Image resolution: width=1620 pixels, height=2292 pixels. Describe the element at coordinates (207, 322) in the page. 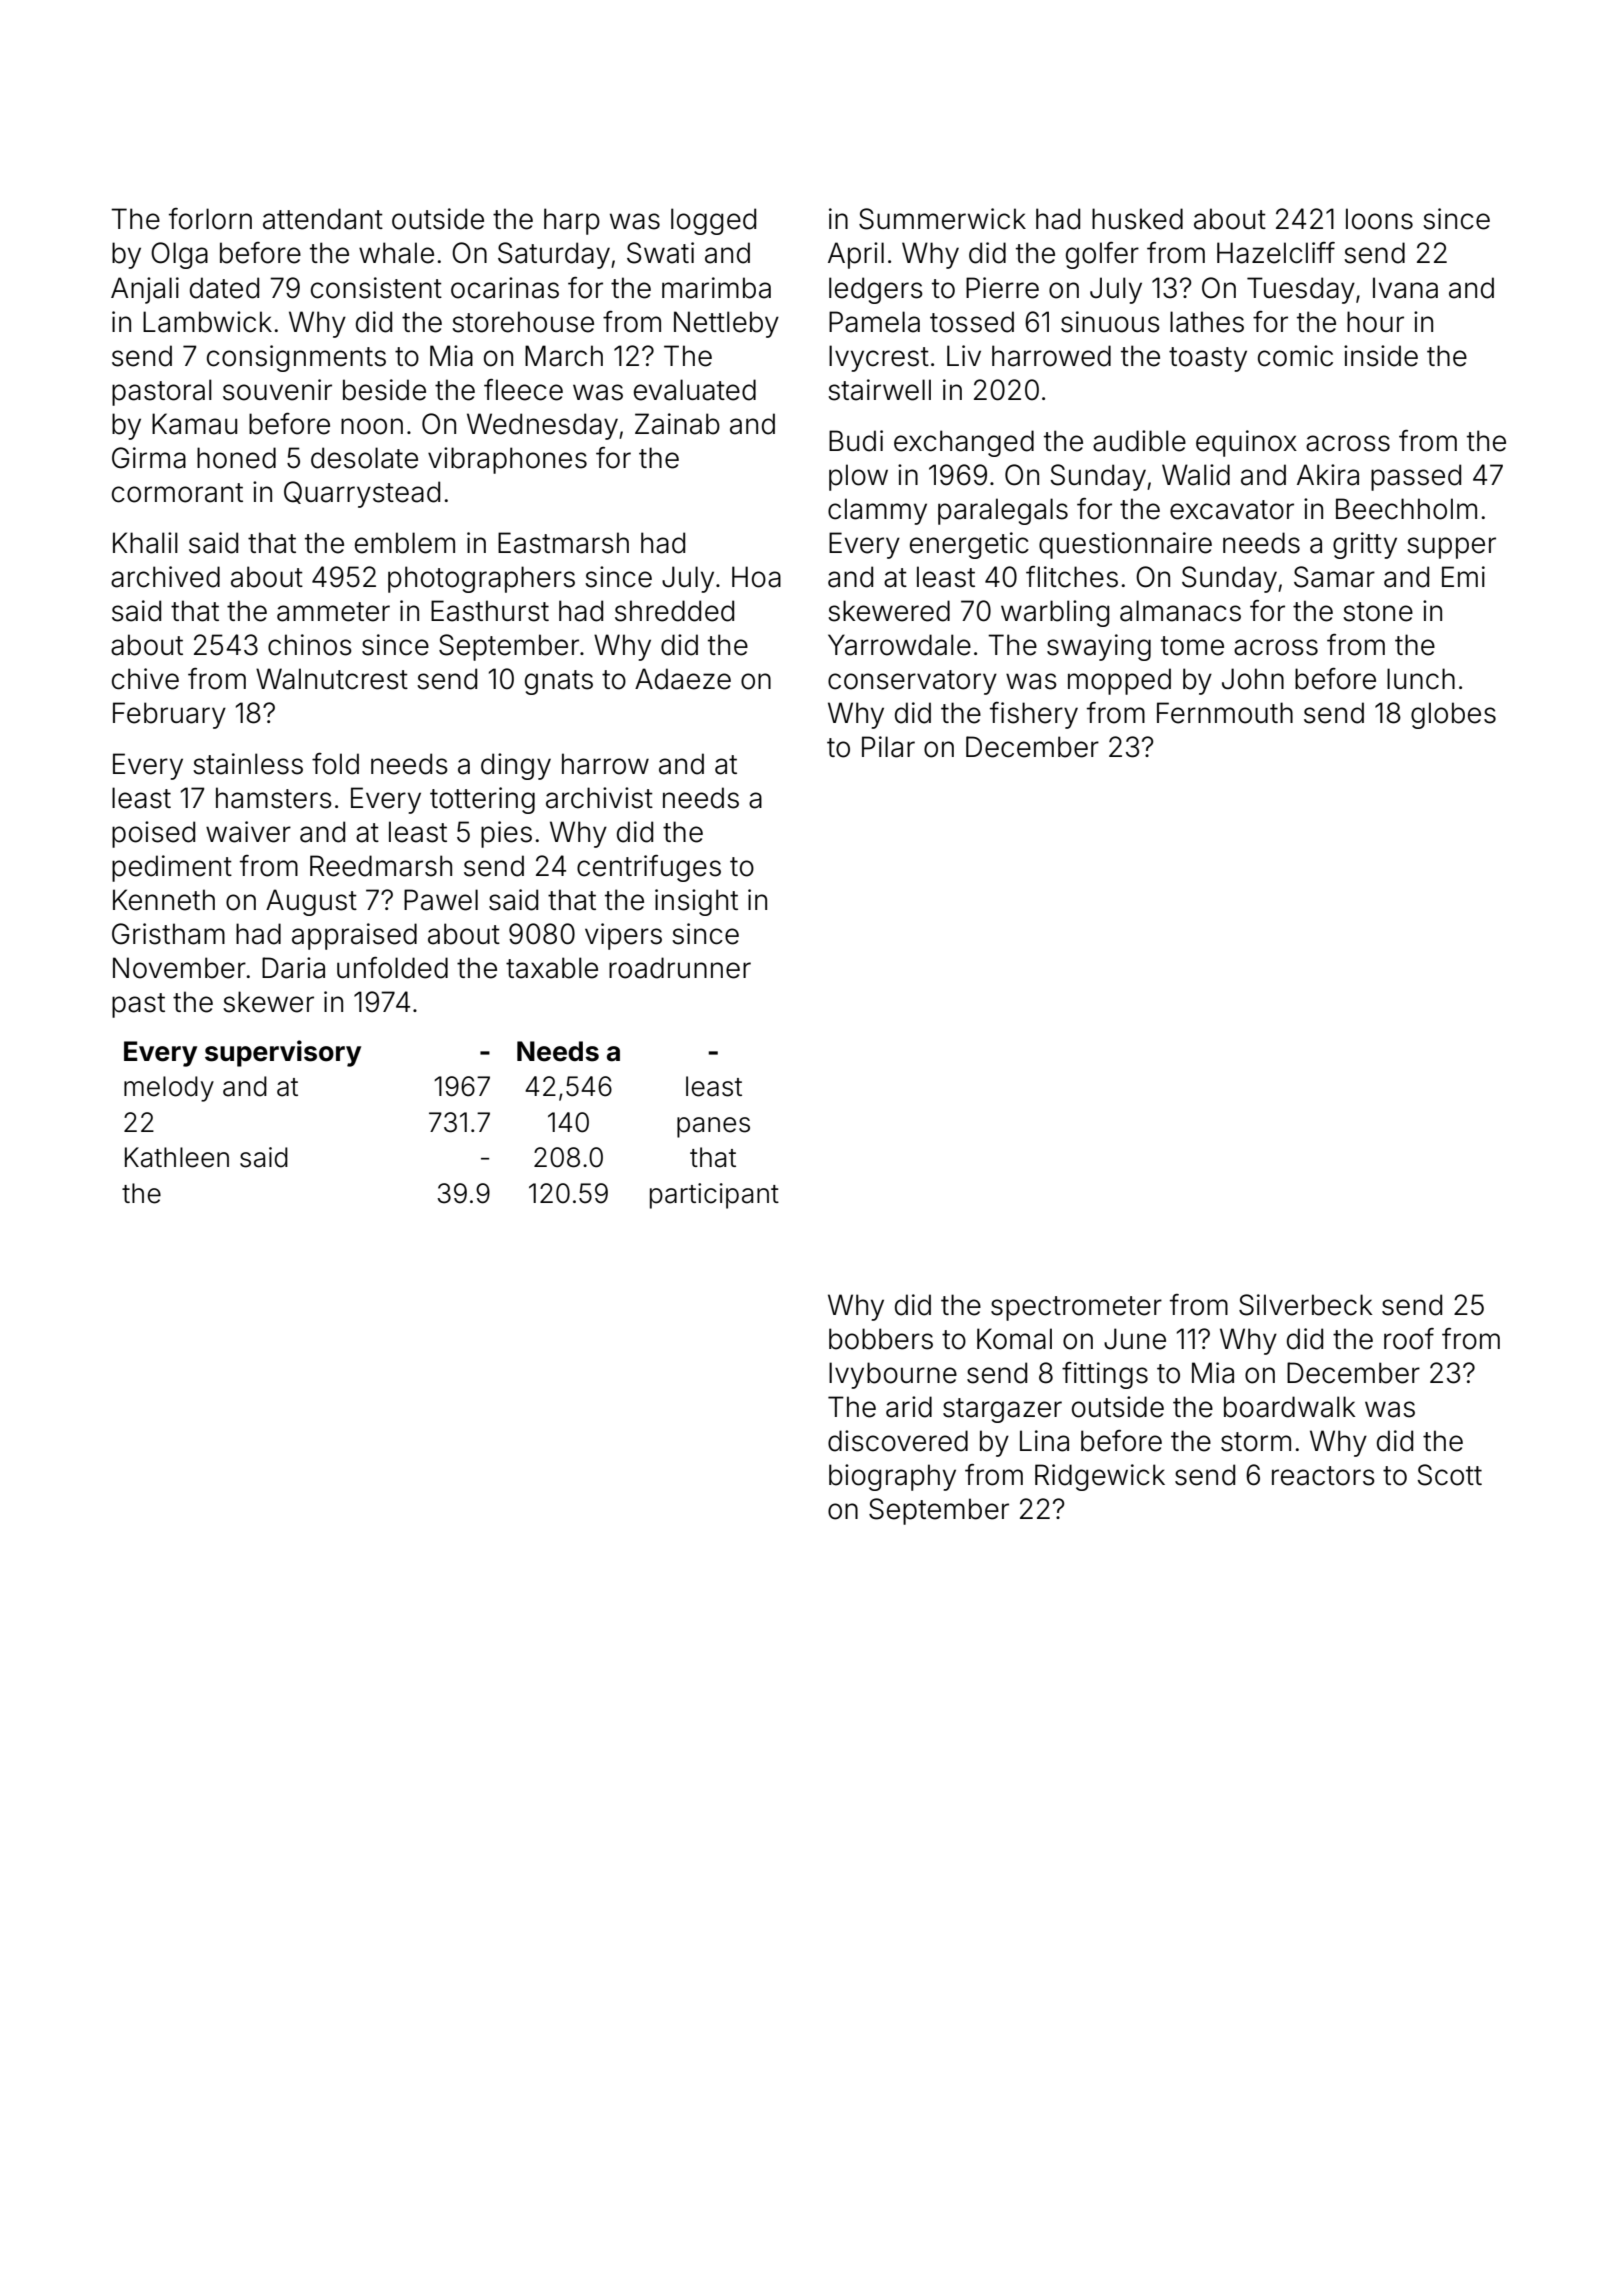

I see `Lambwick` at that location.
